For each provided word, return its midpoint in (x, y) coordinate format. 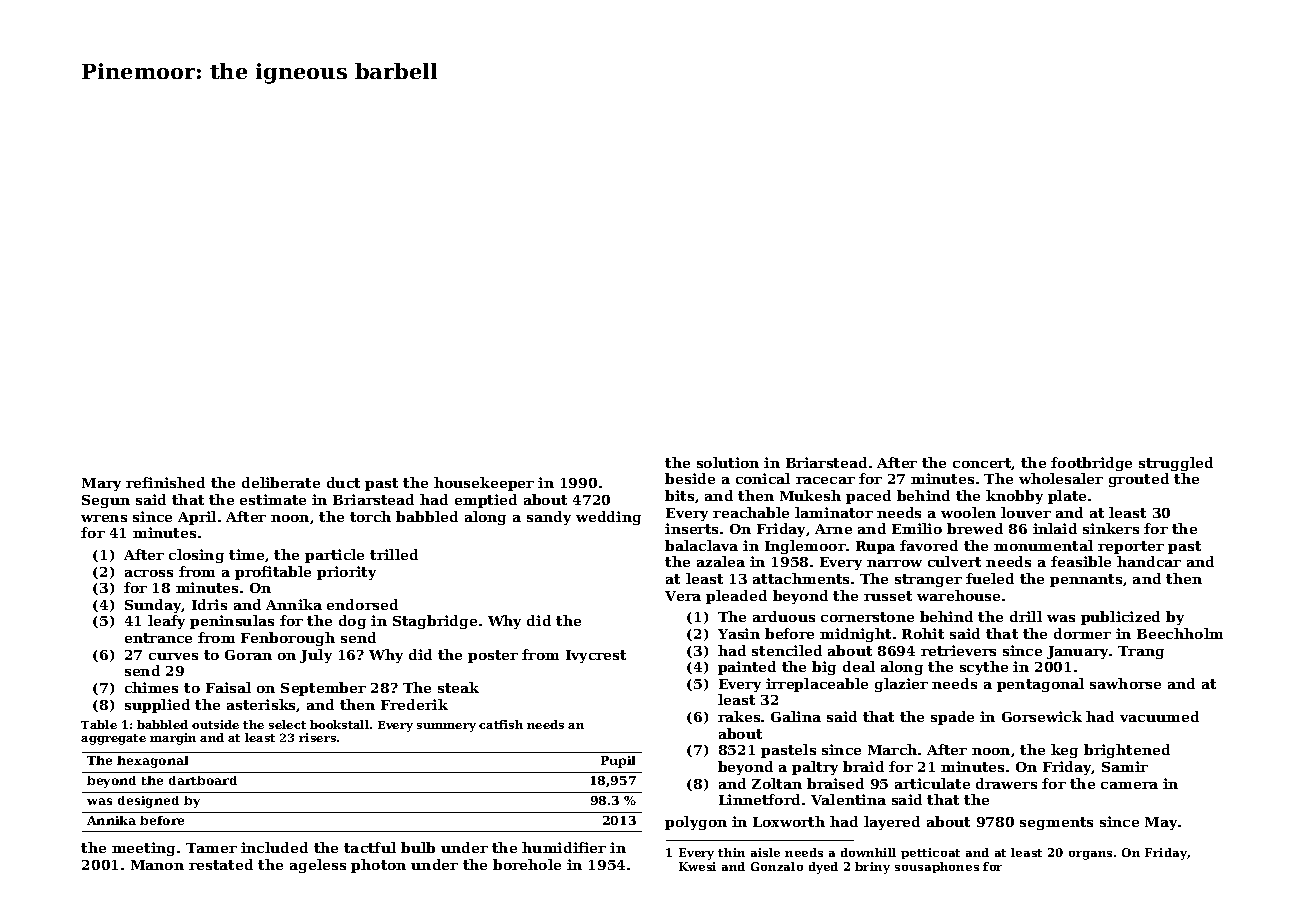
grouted (1139, 480)
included (274, 847)
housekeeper (484, 484)
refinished (165, 482)
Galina (796, 716)
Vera (683, 596)
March (892, 749)
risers (317, 737)
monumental (1043, 545)
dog (352, 622)
